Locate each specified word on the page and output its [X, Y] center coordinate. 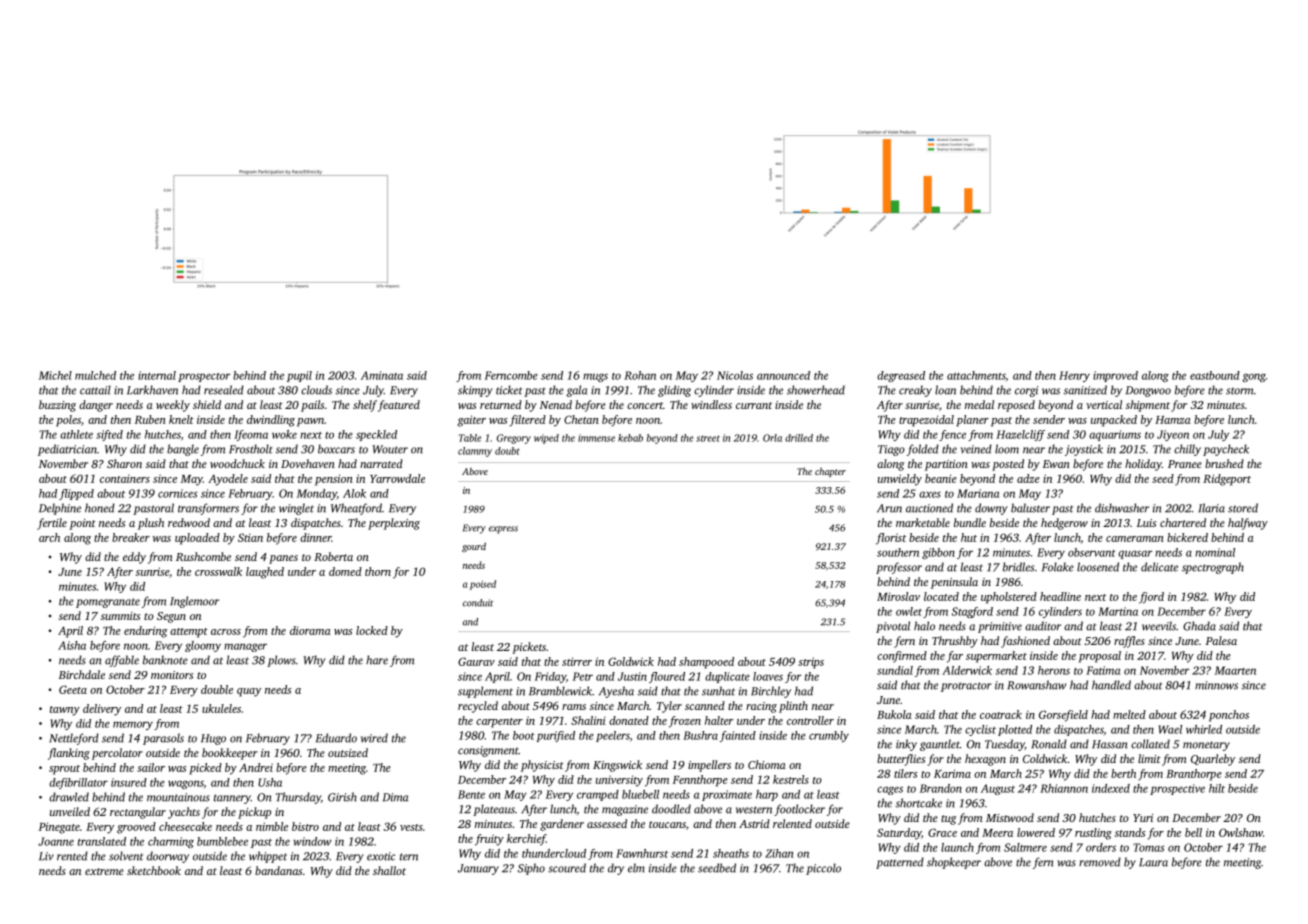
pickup [254, 813]
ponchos [1229, 716]
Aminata [382, 375]
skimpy [475, 391]
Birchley [771, 692]
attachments [976, 375]
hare [377, 660]
